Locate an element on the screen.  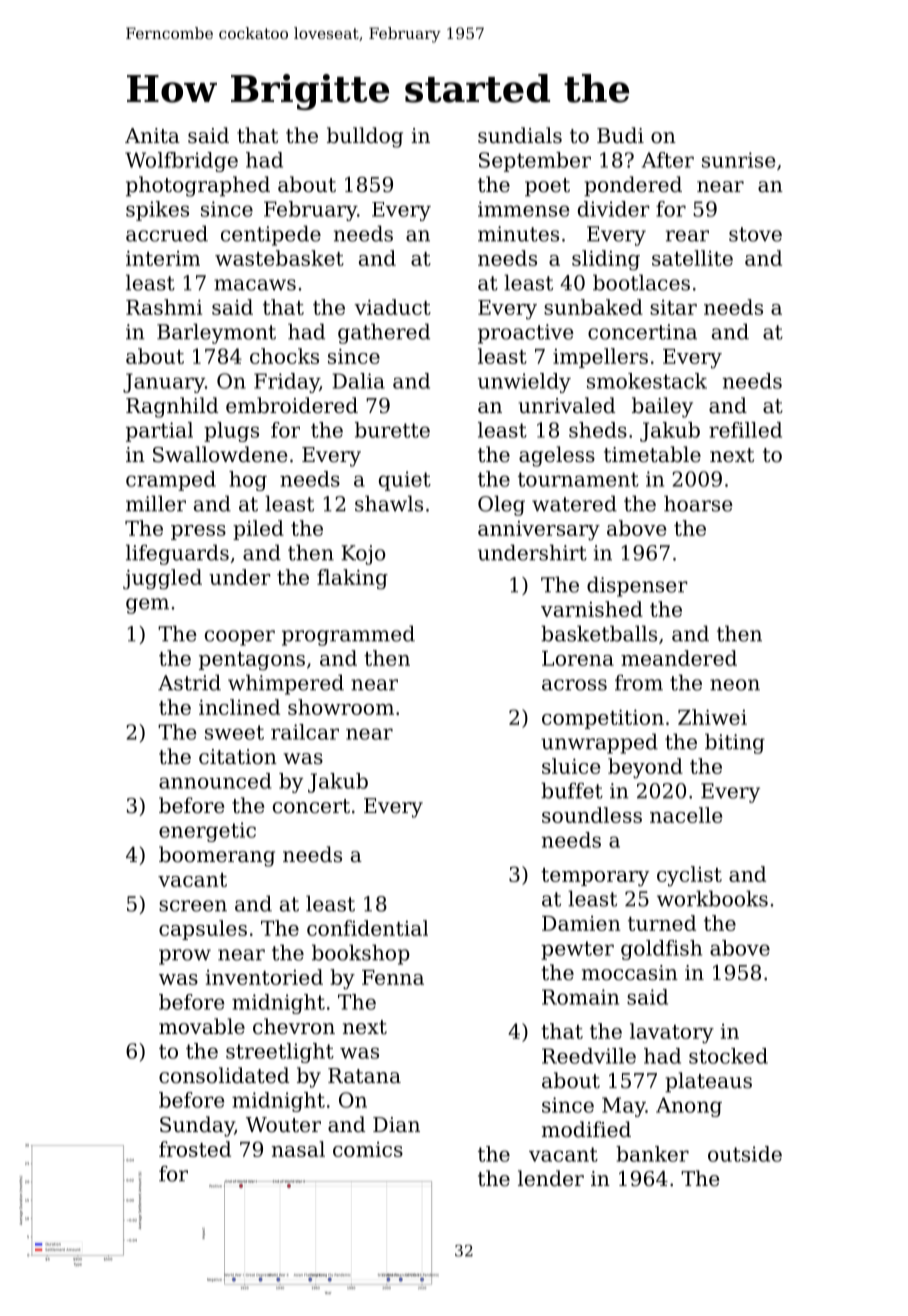
cyclist is located at coordinates (689, 876).
